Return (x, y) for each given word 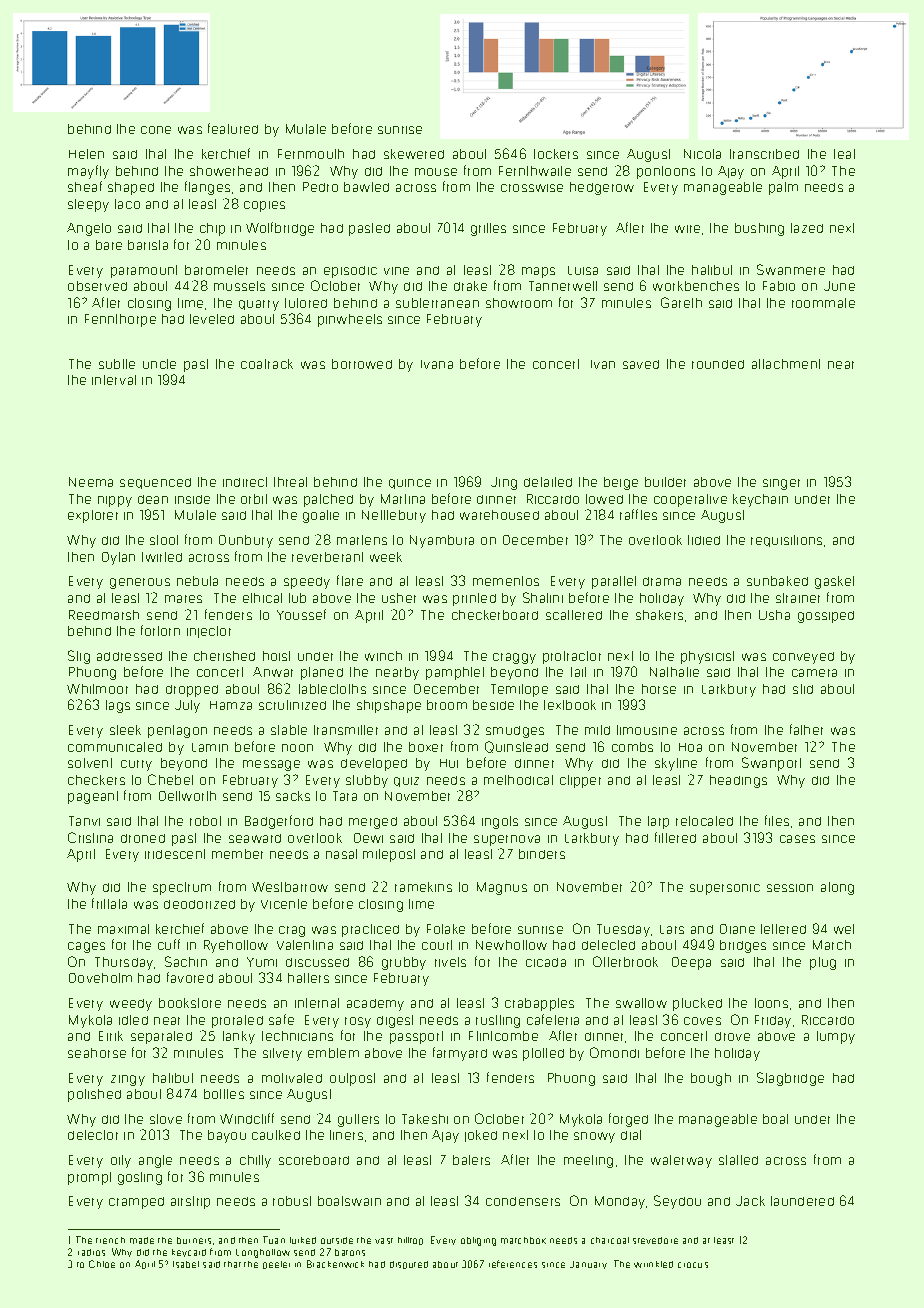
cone (156, 130)
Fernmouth (311, 154)
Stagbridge (790, 1079)
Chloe (102, 1264)
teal (844, 154)
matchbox (523, 1240)
